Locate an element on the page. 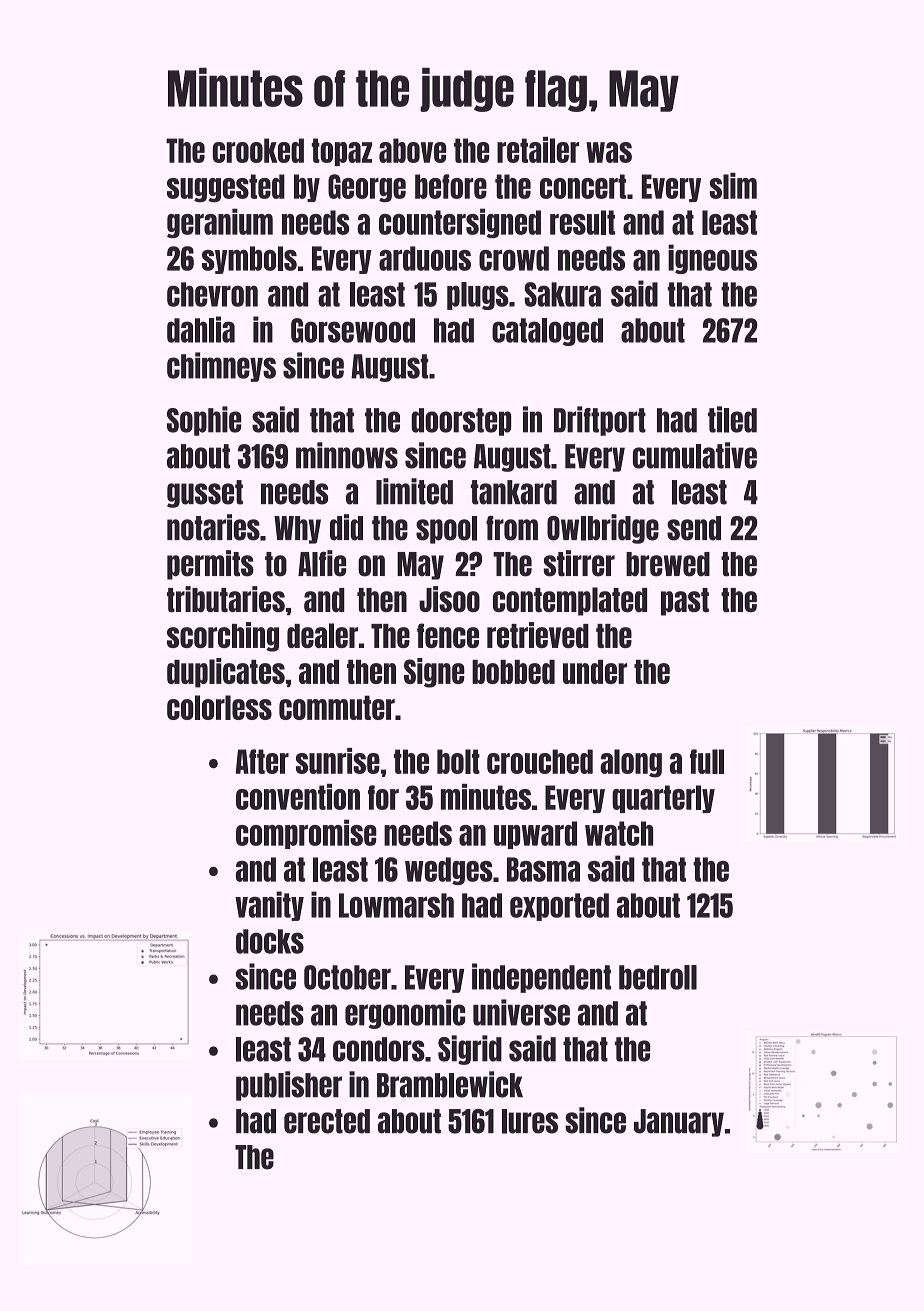  Bramblewick is located at coordinates (450, 1084).
